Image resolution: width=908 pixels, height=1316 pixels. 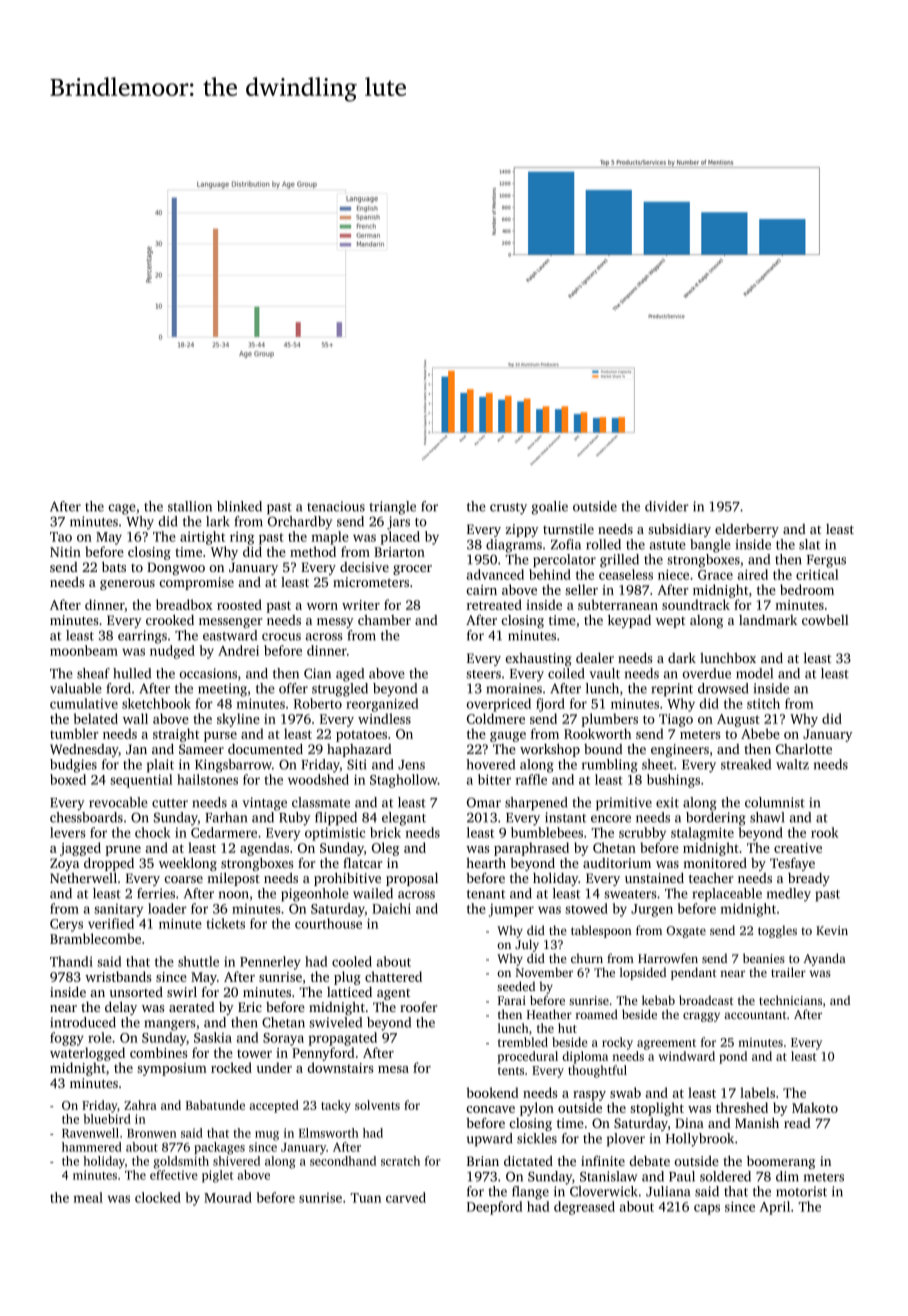 I want to click on Kevin, so click(x=832, y=930).
